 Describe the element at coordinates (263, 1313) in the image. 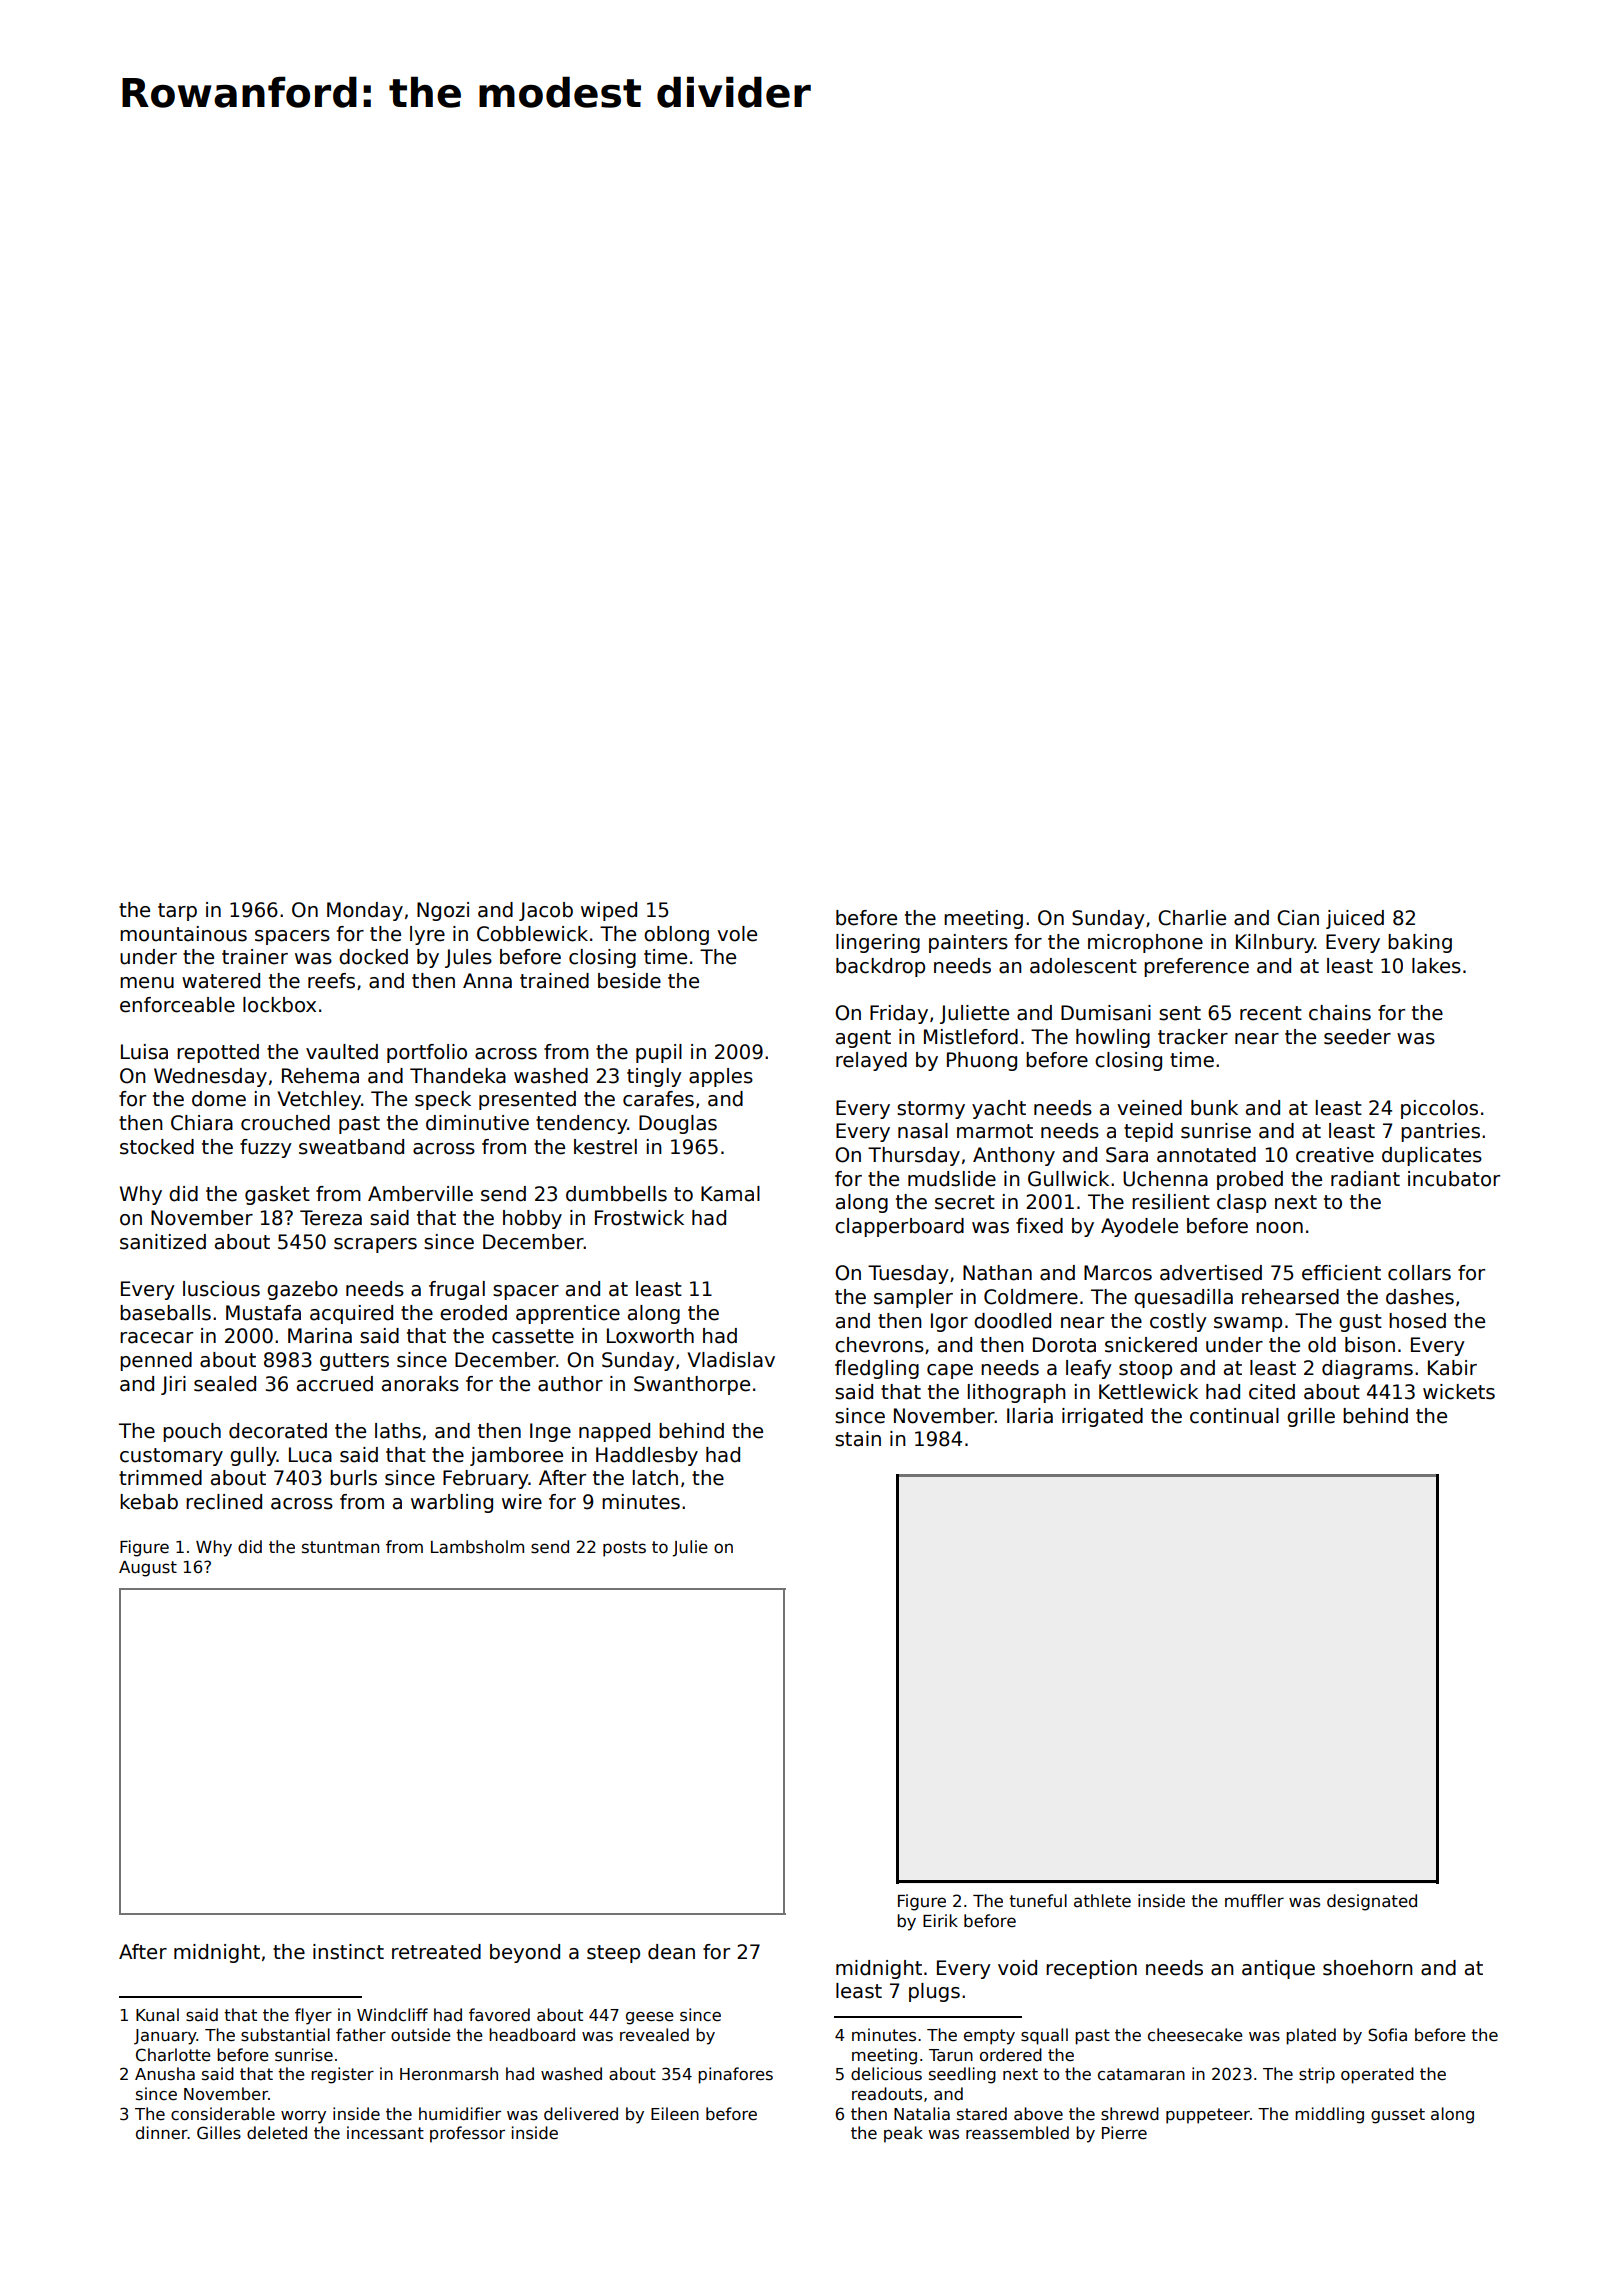

I see `Mustafa` at that location.
